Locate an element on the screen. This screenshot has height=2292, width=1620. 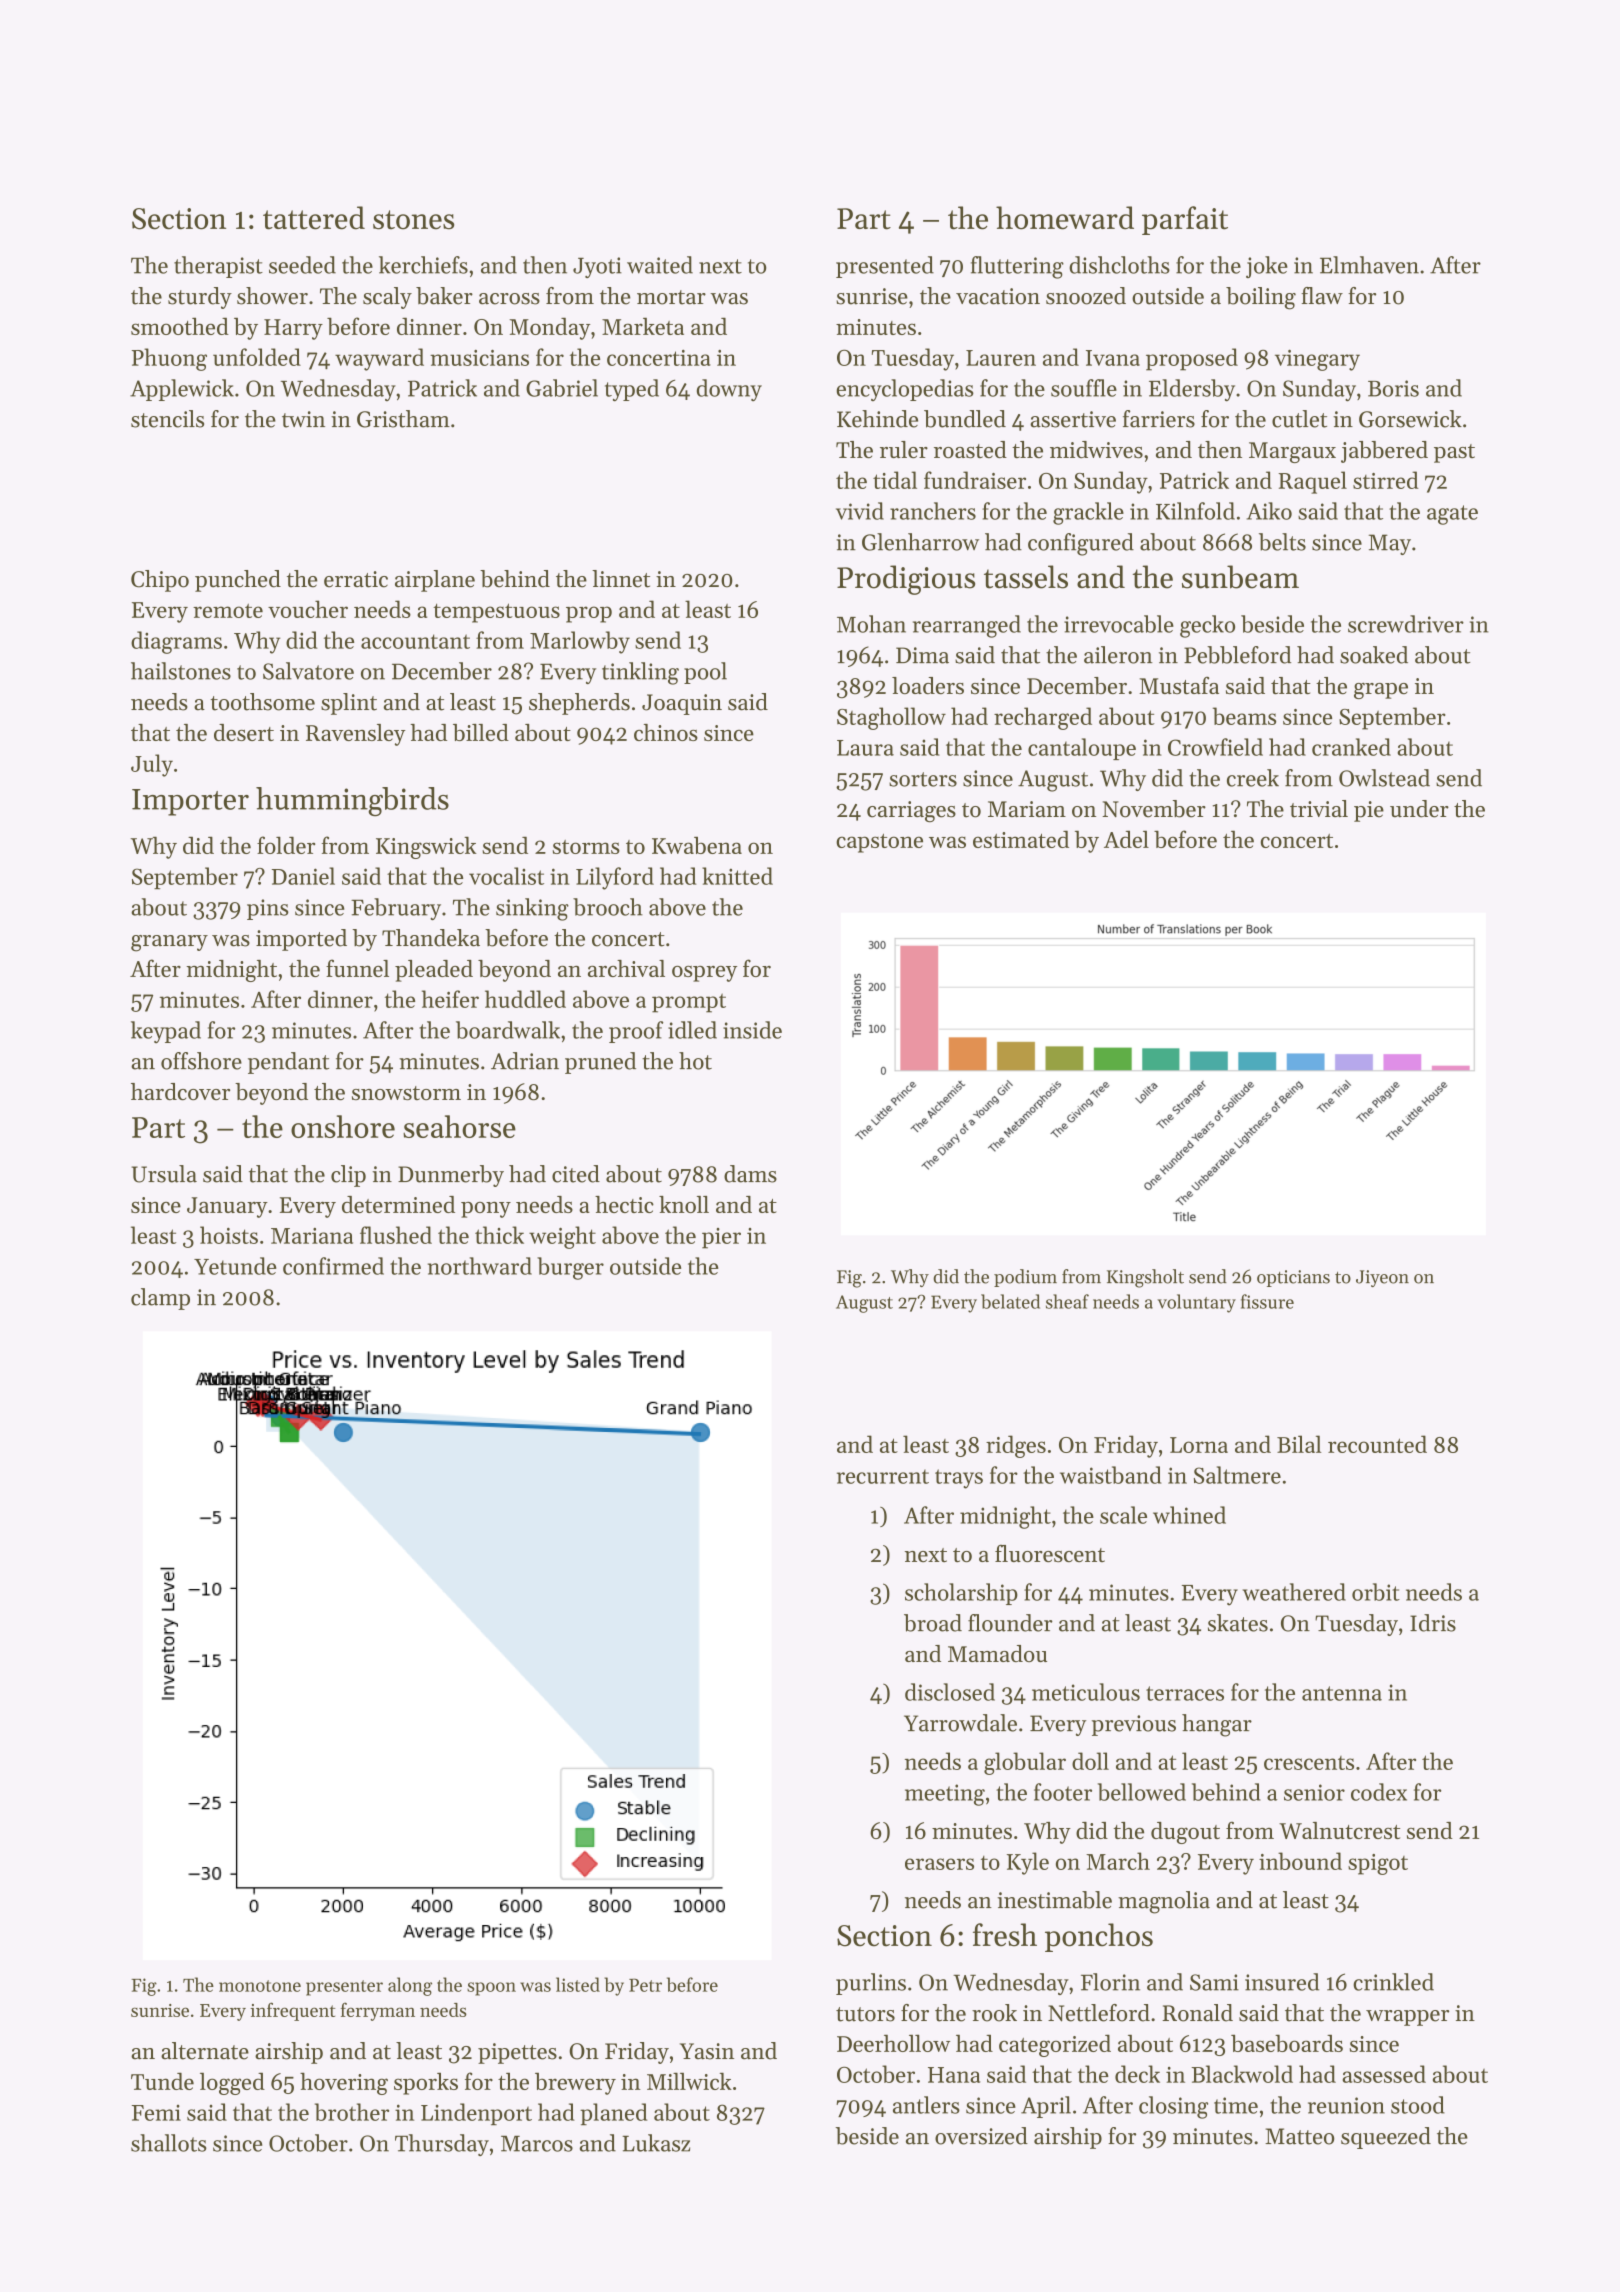
homeward is located at coordinates (1065, 218).
